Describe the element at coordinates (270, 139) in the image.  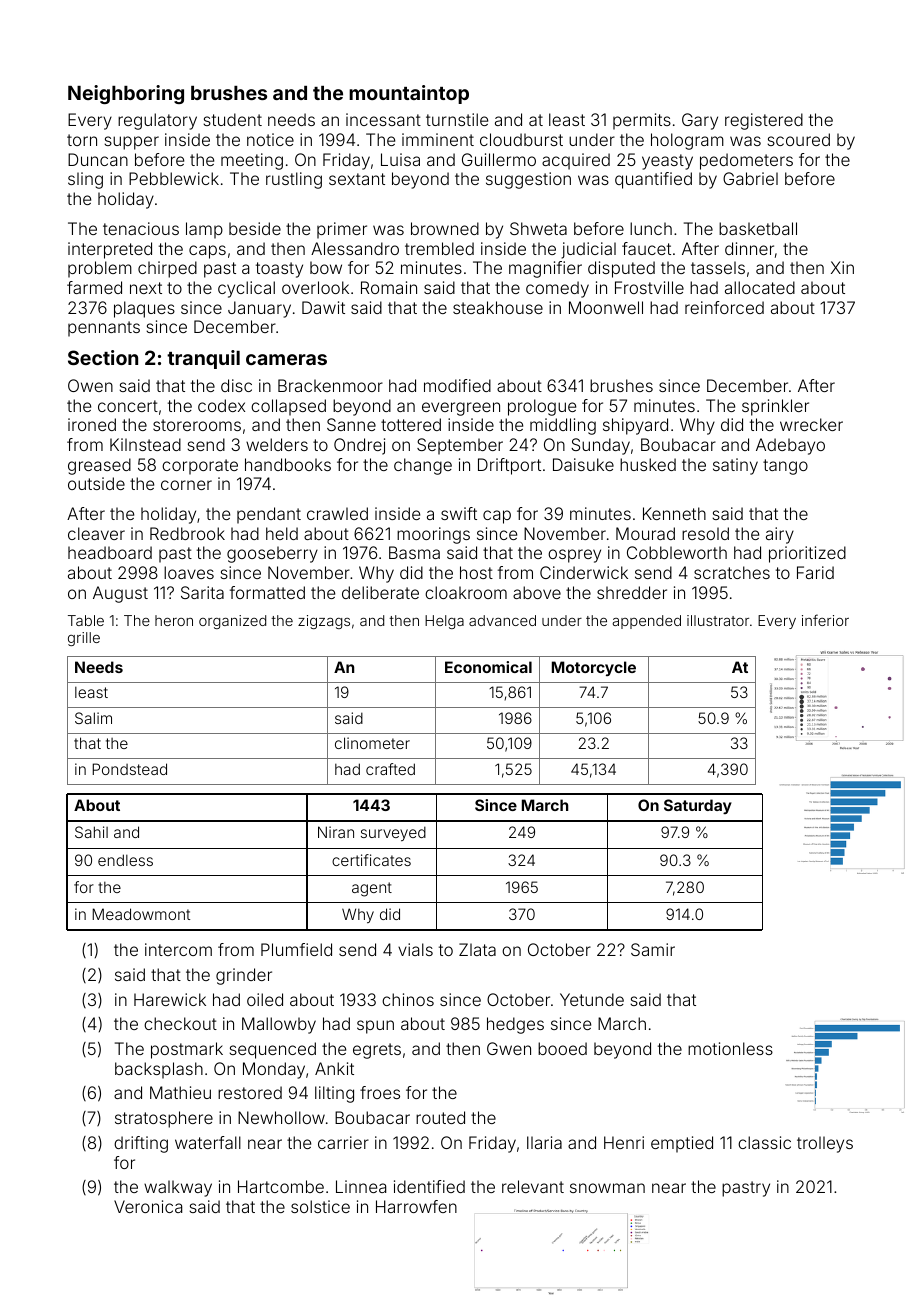
I see `notice` at that location.
